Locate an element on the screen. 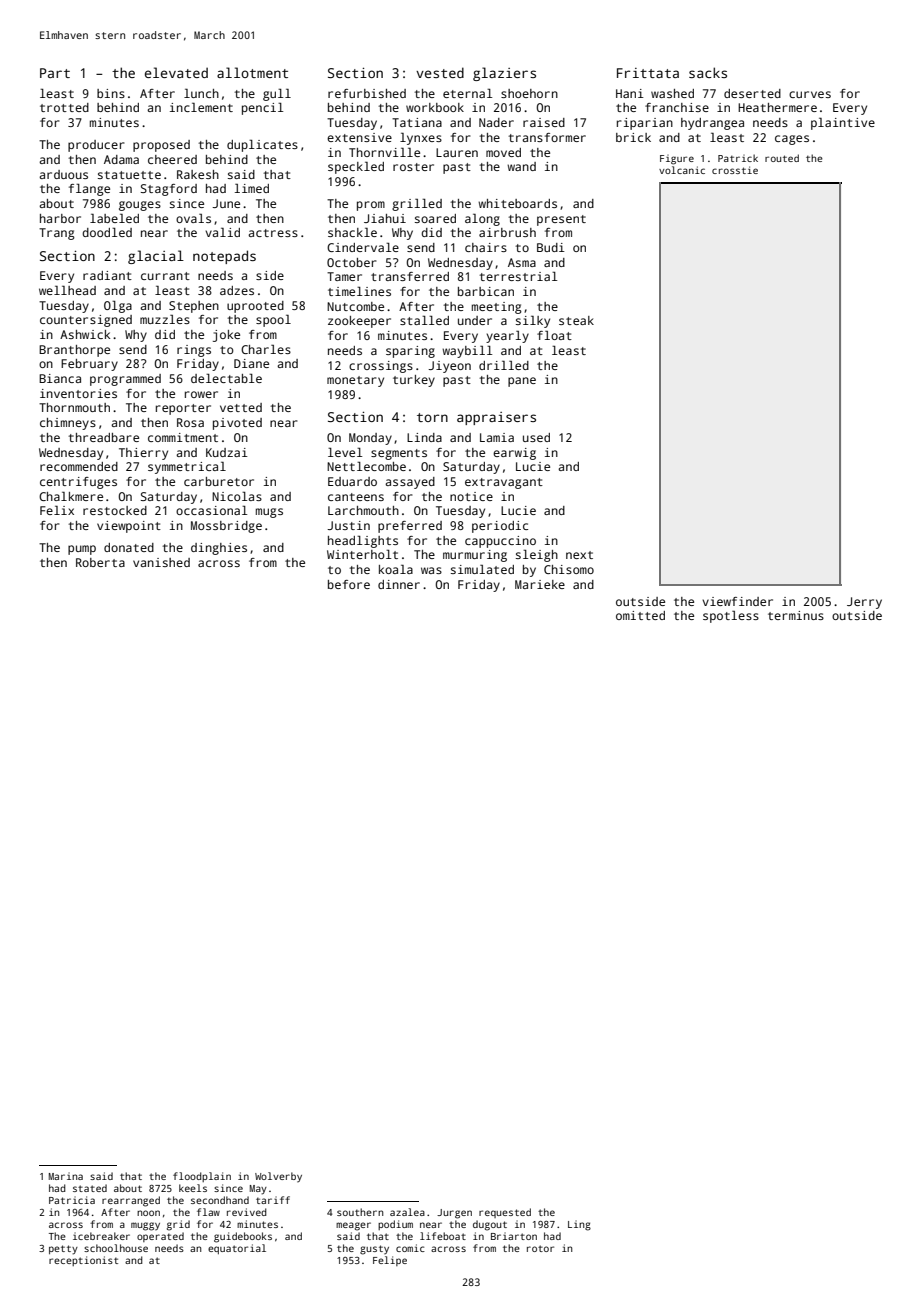 The width and height of the screenshot is (924, 1308). vetted is located at coordinates (241, 407).
